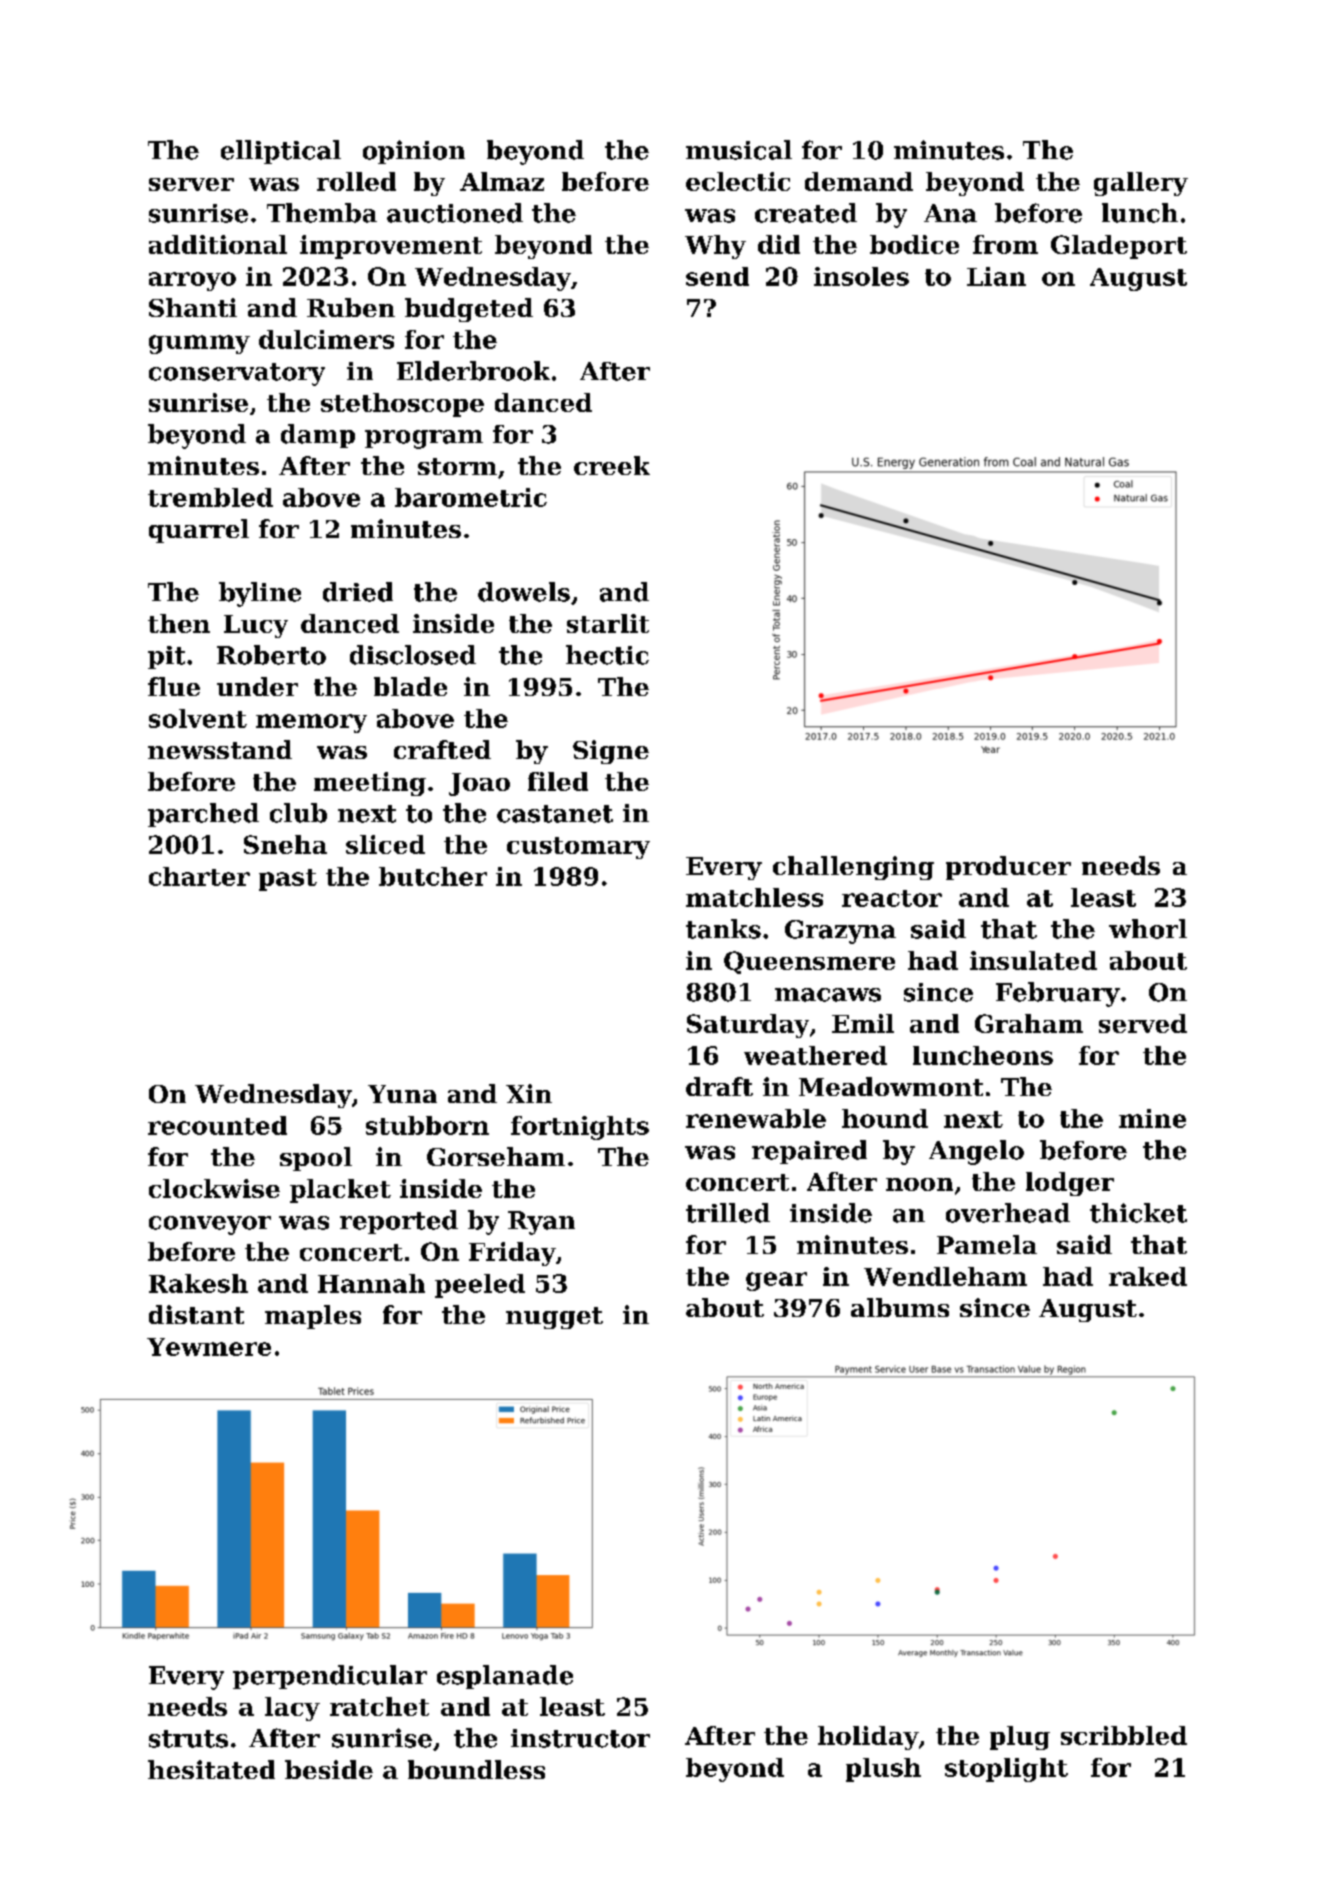 Image resolution: width=1335 pixels, height=1888 pixels. Describe the element at coordinates (476, 1769) in the screenshot. I see `boundless` at that location.
